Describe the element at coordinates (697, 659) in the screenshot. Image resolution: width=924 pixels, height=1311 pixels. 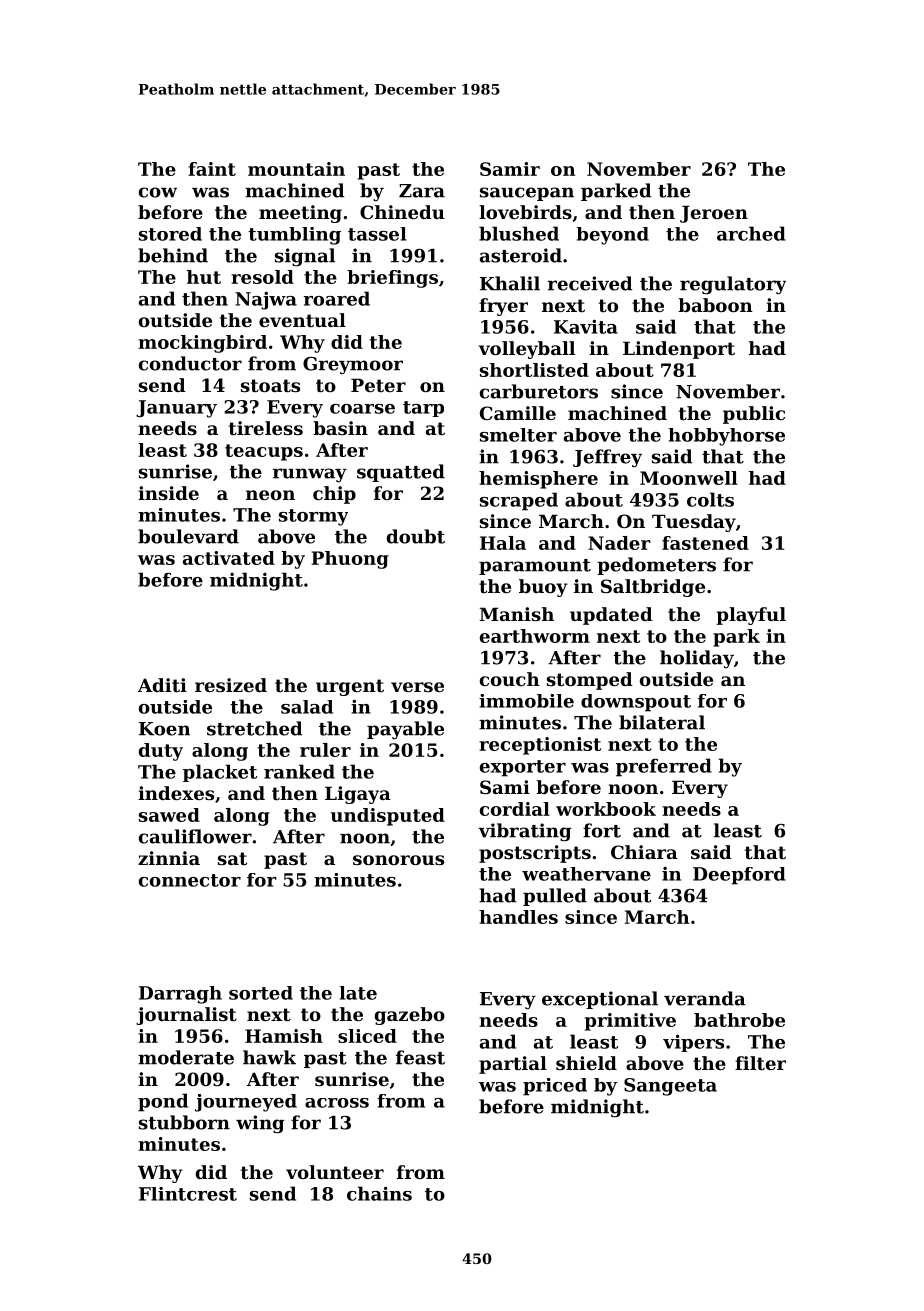
I see `holiday` at that location.
